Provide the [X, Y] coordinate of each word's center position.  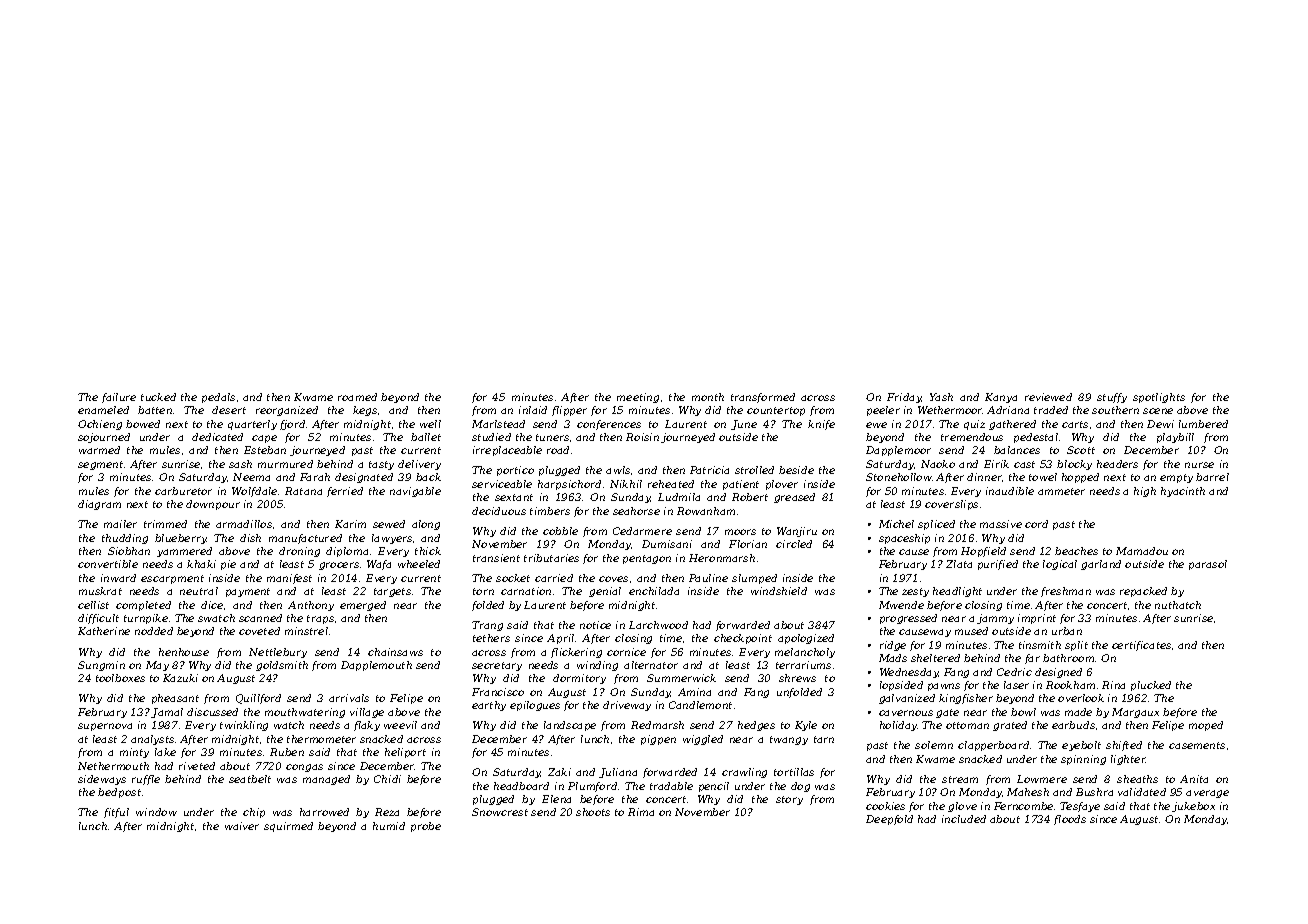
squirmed [288, 827]
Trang [487, 626]
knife [821, 425]
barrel [1212, 477]
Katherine [104, 631]
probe [426, 827]
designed [1058, 673]
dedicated [217, 437]
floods [1070, 820]
